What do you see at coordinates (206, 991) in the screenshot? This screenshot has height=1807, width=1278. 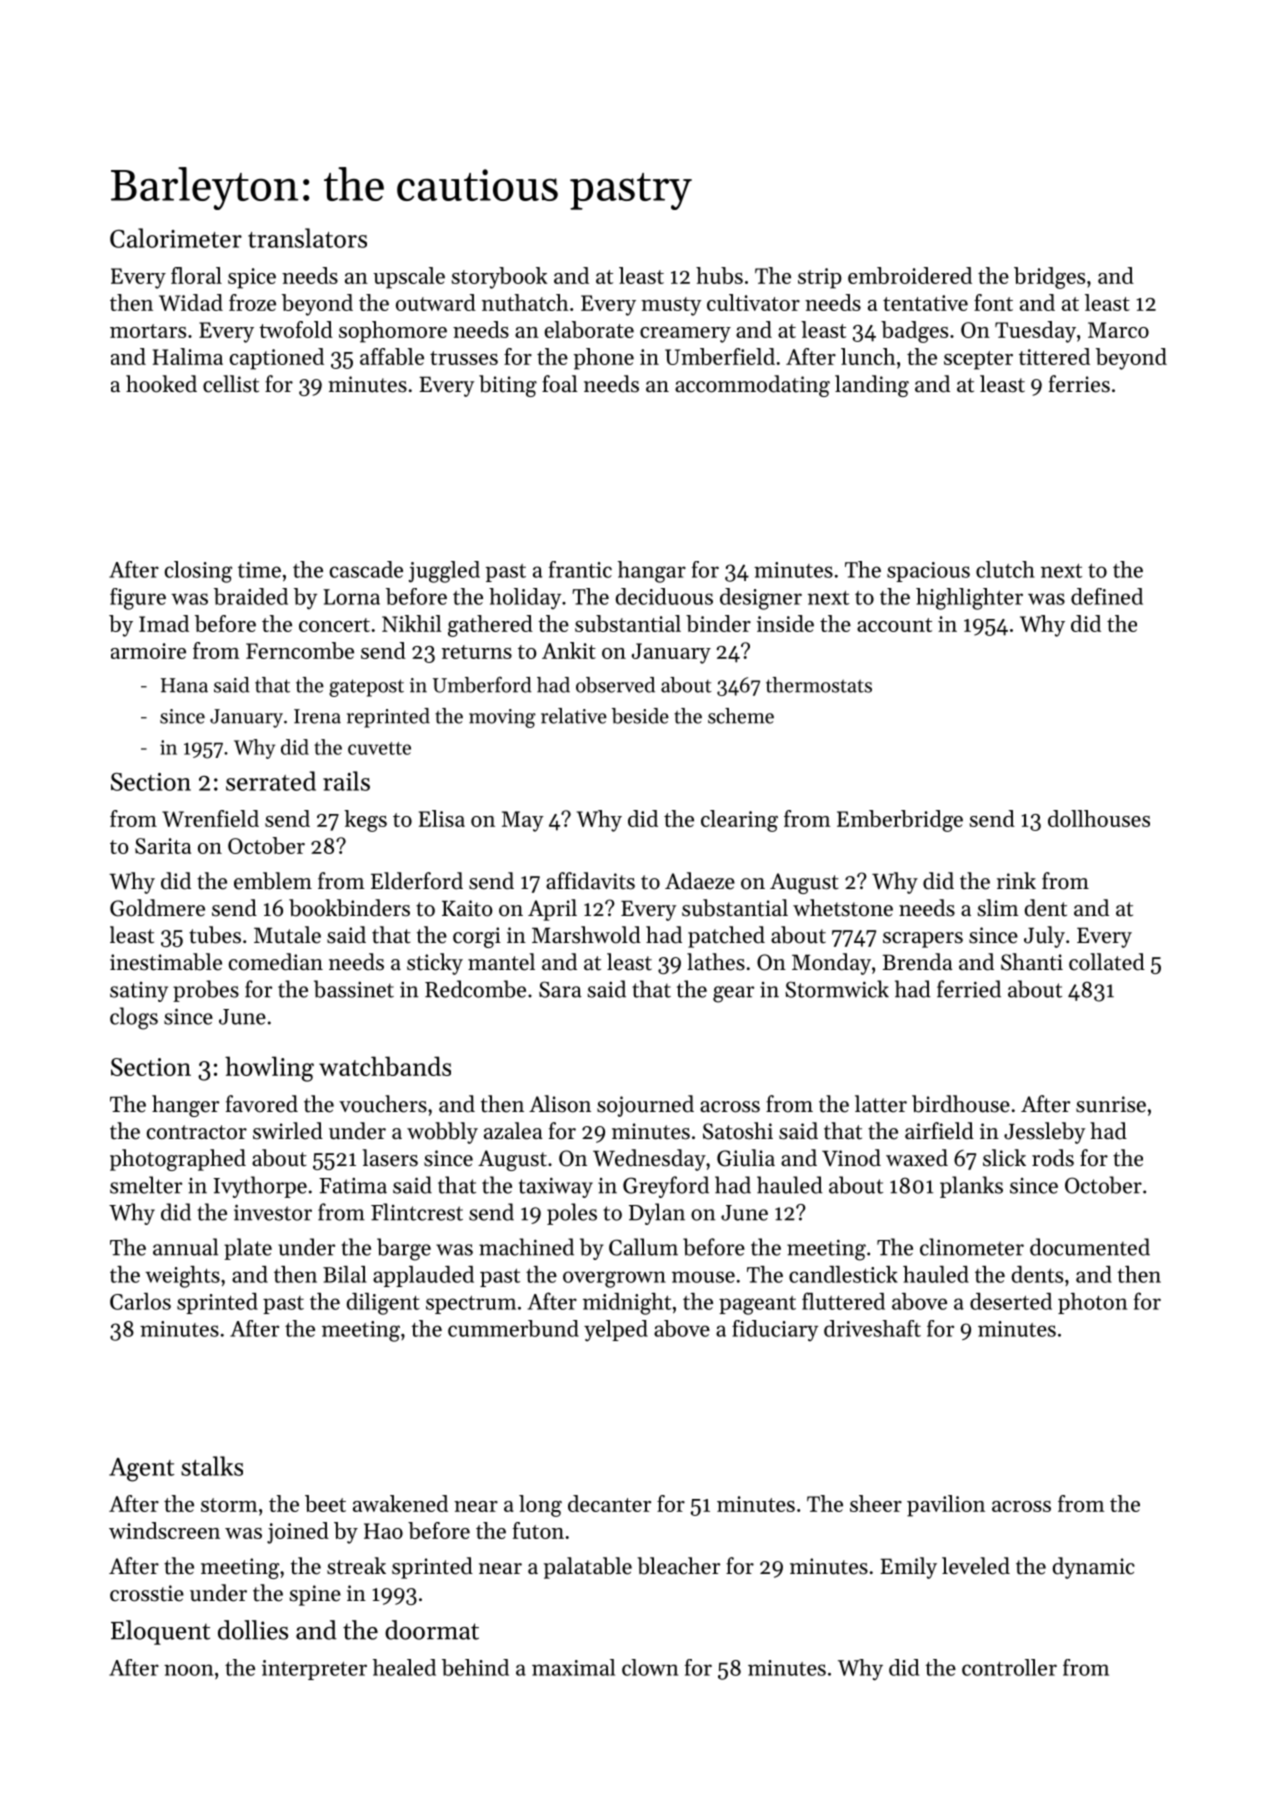 I see `probes` at bounding box center [206, 991].
